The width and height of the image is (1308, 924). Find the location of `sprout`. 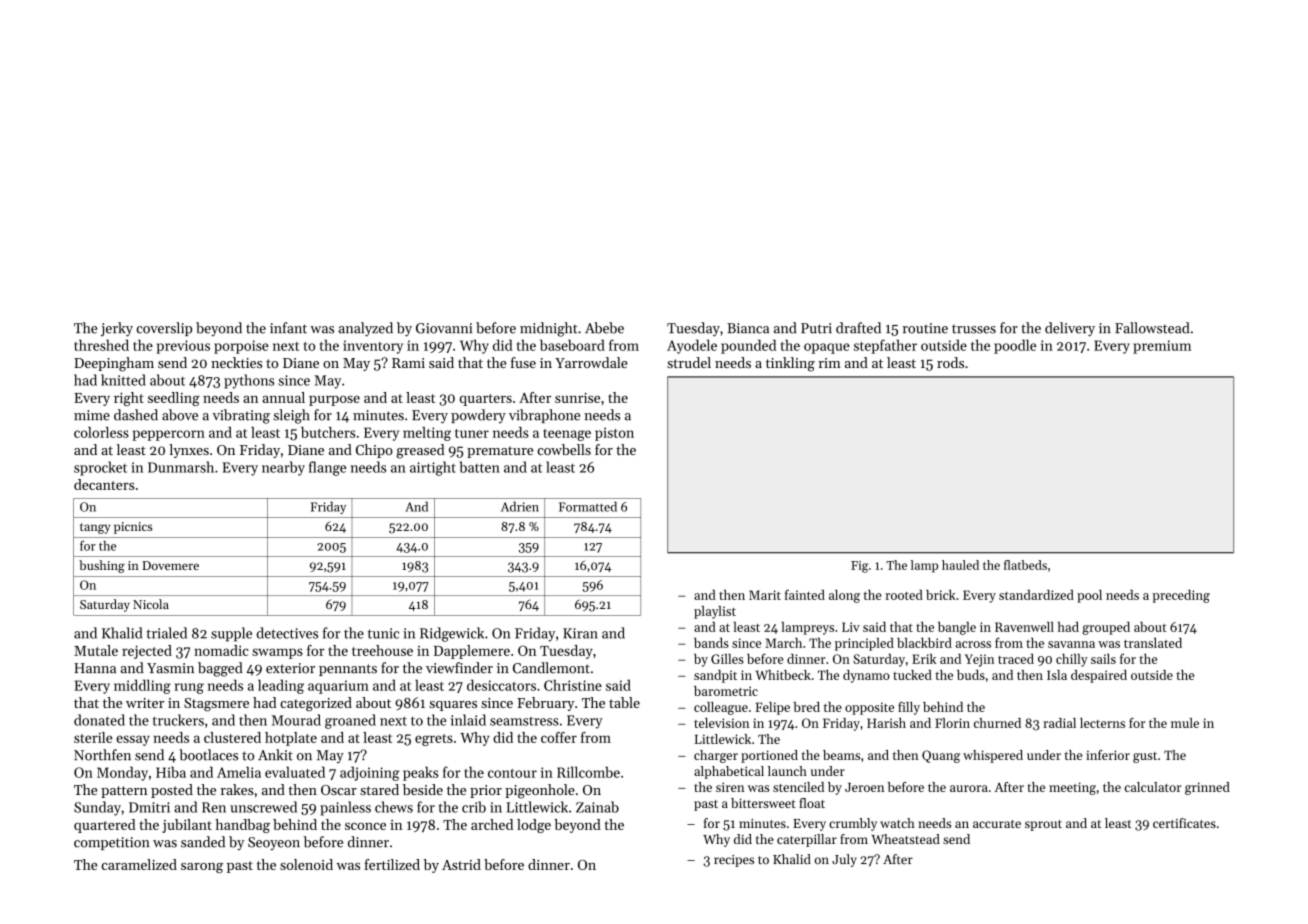

sprout is located at coordinates (1043, 825).
